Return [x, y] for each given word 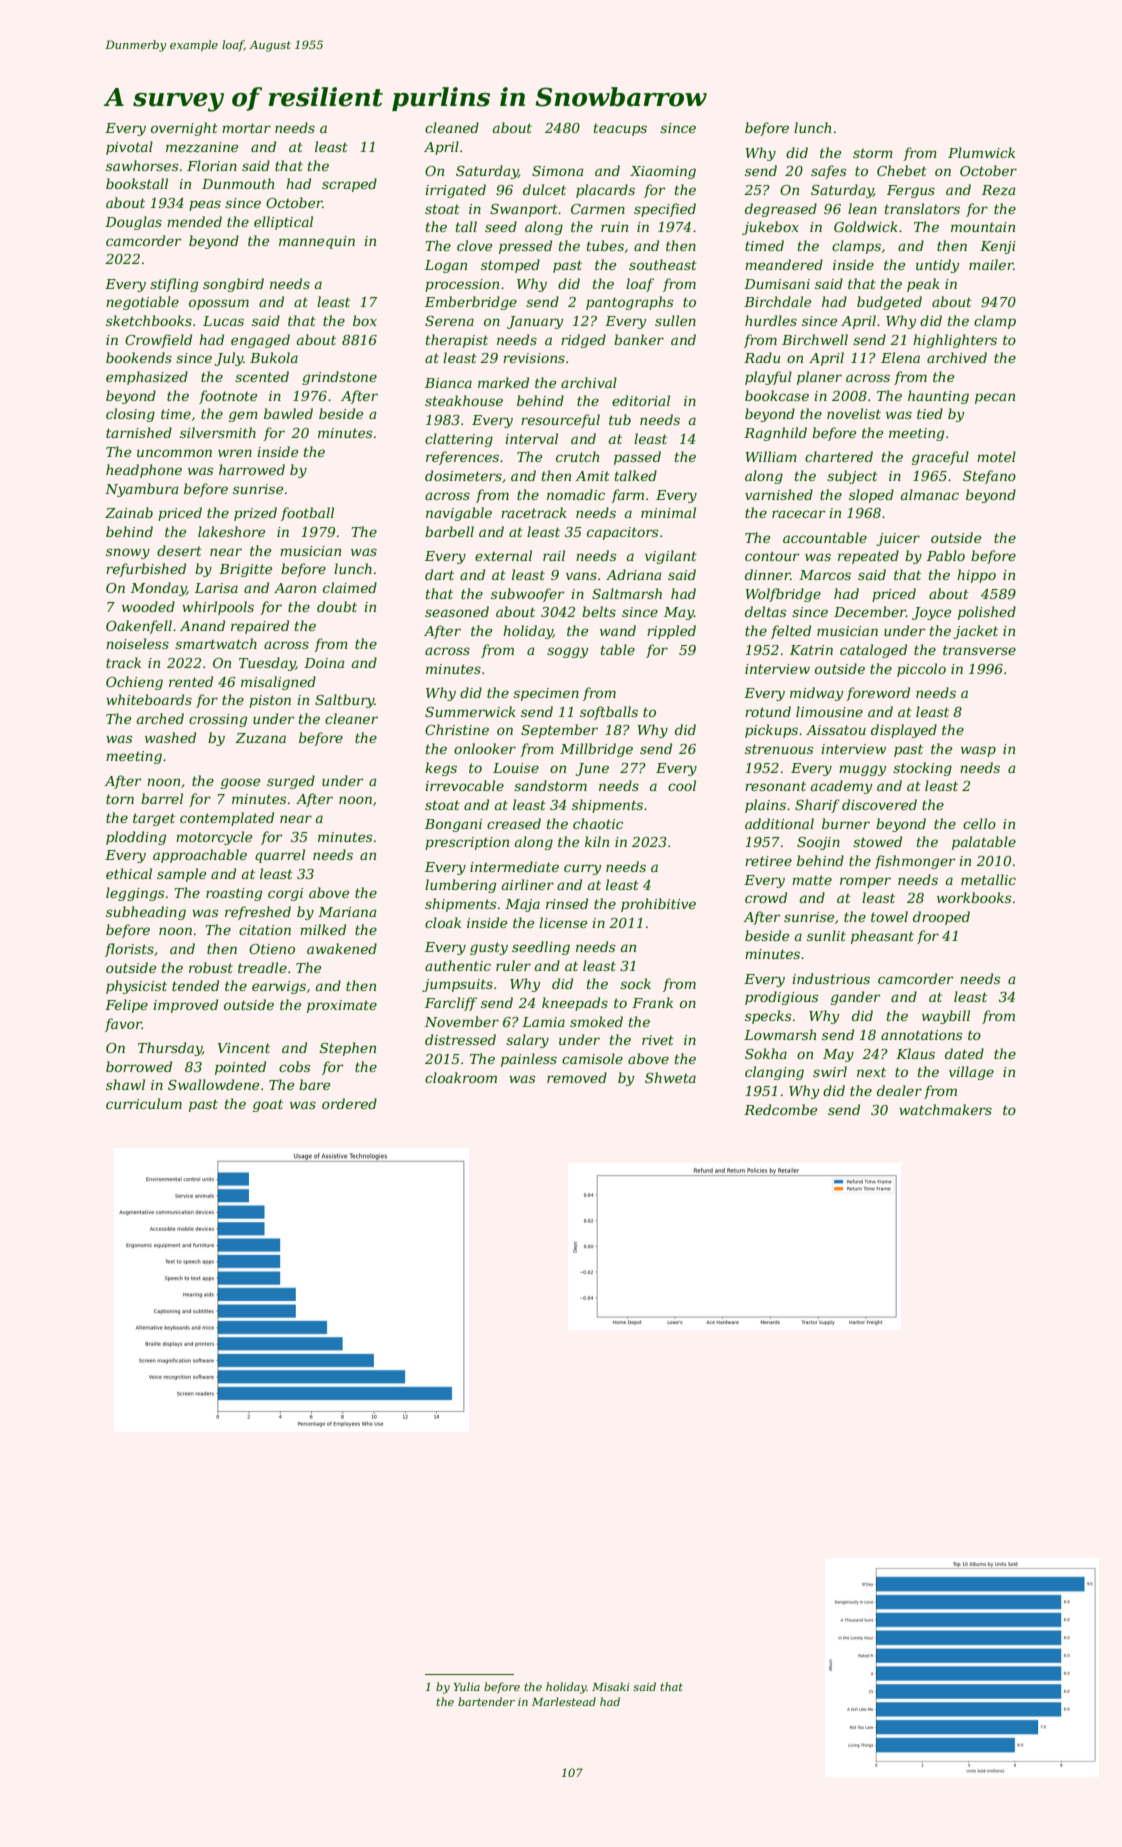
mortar [246, 128]
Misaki [611, 1686]
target [154, 819]
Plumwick [981, 152]
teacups [620, 130]
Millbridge [596, 750]
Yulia [467, 1686]
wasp [978, 751]
